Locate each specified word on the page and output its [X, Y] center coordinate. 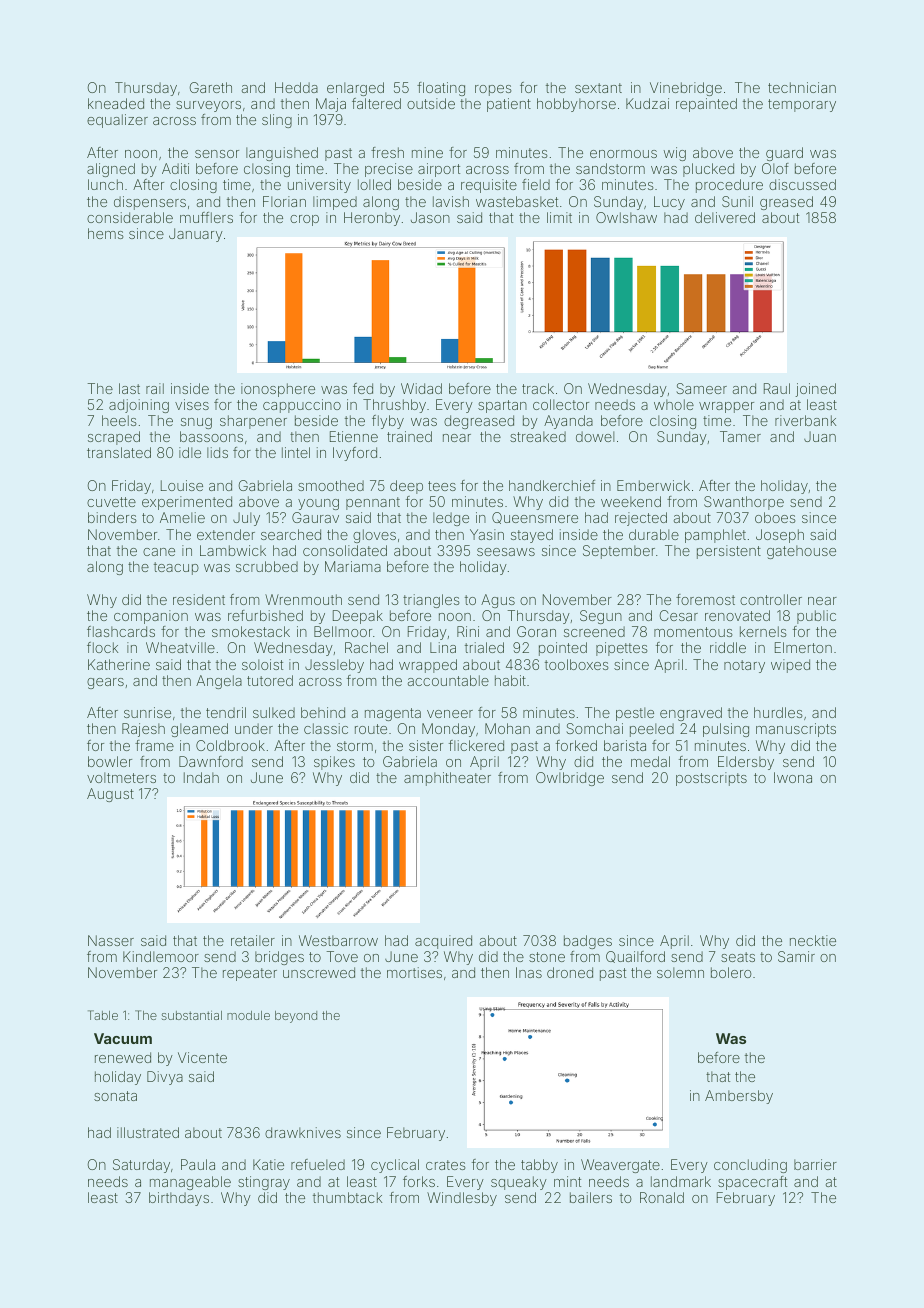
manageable [190, 1183]
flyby [388, 422]
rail [155, 388]
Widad [421, 388]
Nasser [111, 940]
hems [106, 233]
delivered [725, 217]
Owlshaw [626, 217]
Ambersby [739, 1097]
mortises [414, 972]
